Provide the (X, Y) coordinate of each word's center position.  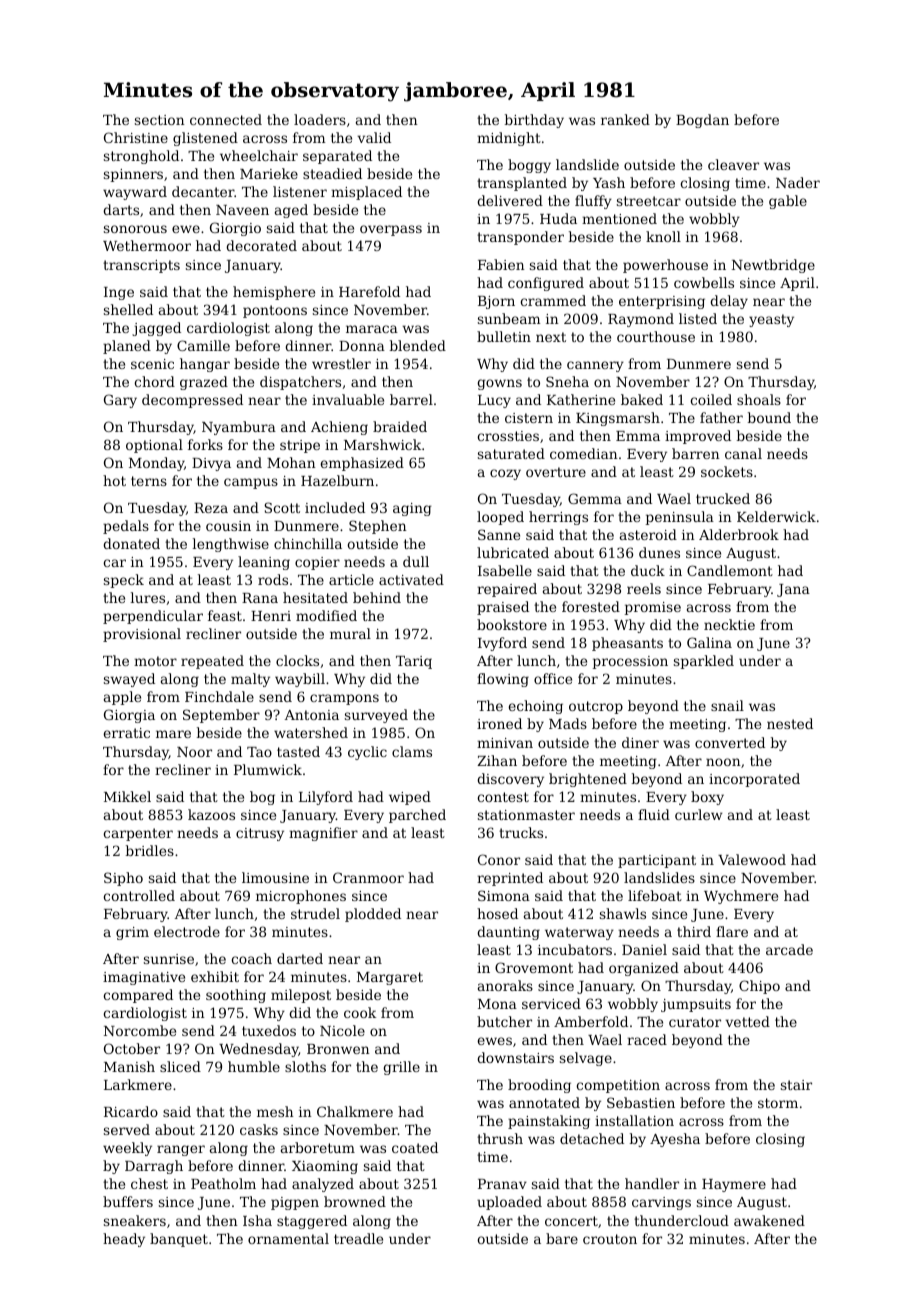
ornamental (288, 1238)
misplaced (366, 193)
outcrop (596, 707)
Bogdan (702, 121)
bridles (150, 850)
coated (415, 1147)
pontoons (275, 311)
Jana (793, 590)
